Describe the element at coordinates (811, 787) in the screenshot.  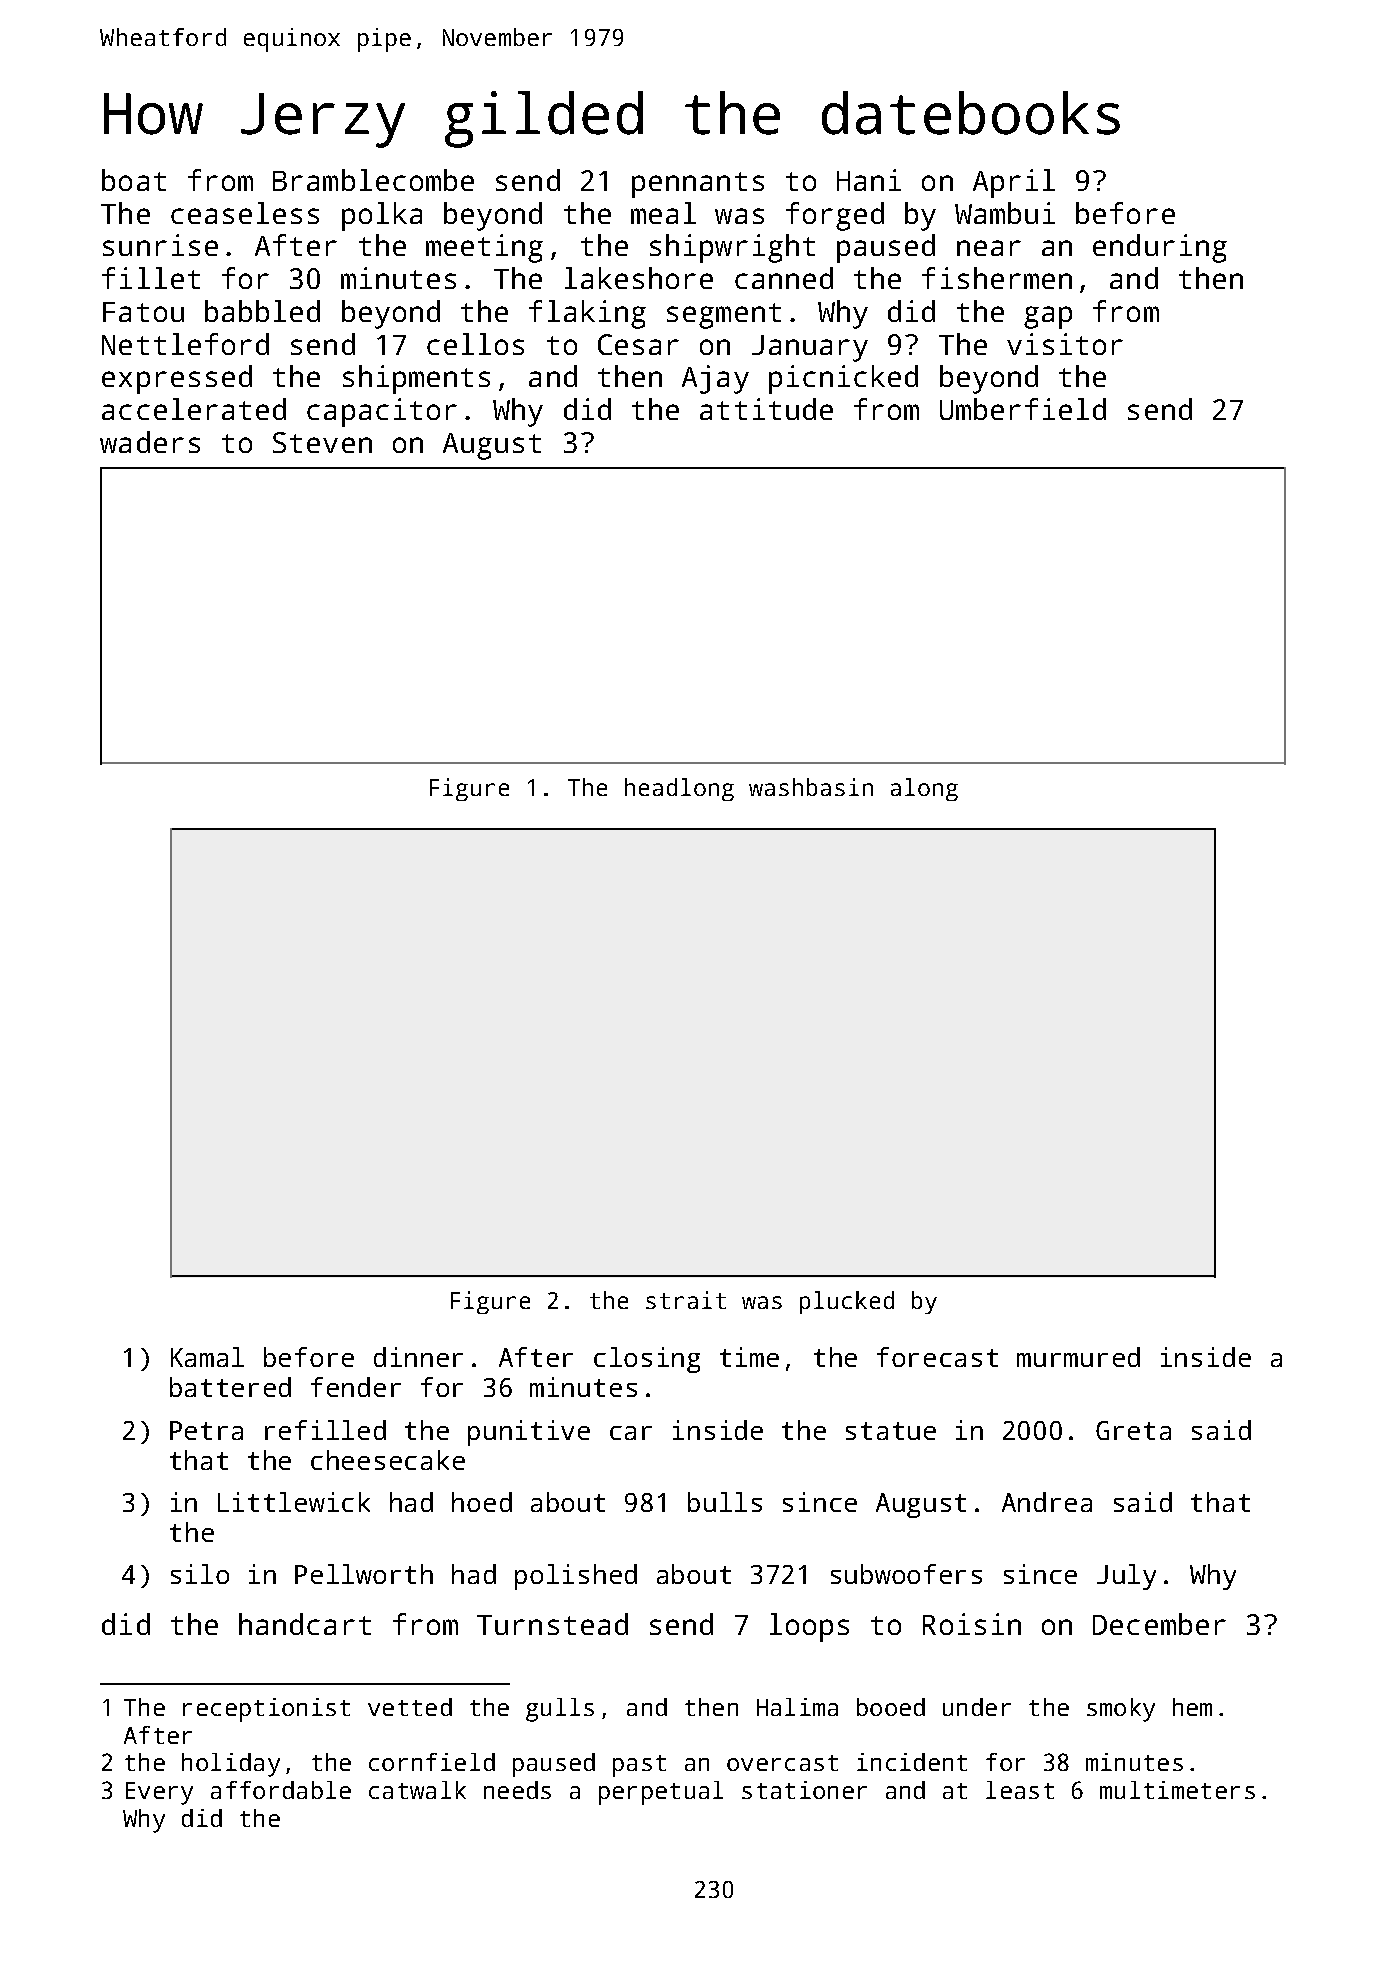
I see `washbasin` at that location.
